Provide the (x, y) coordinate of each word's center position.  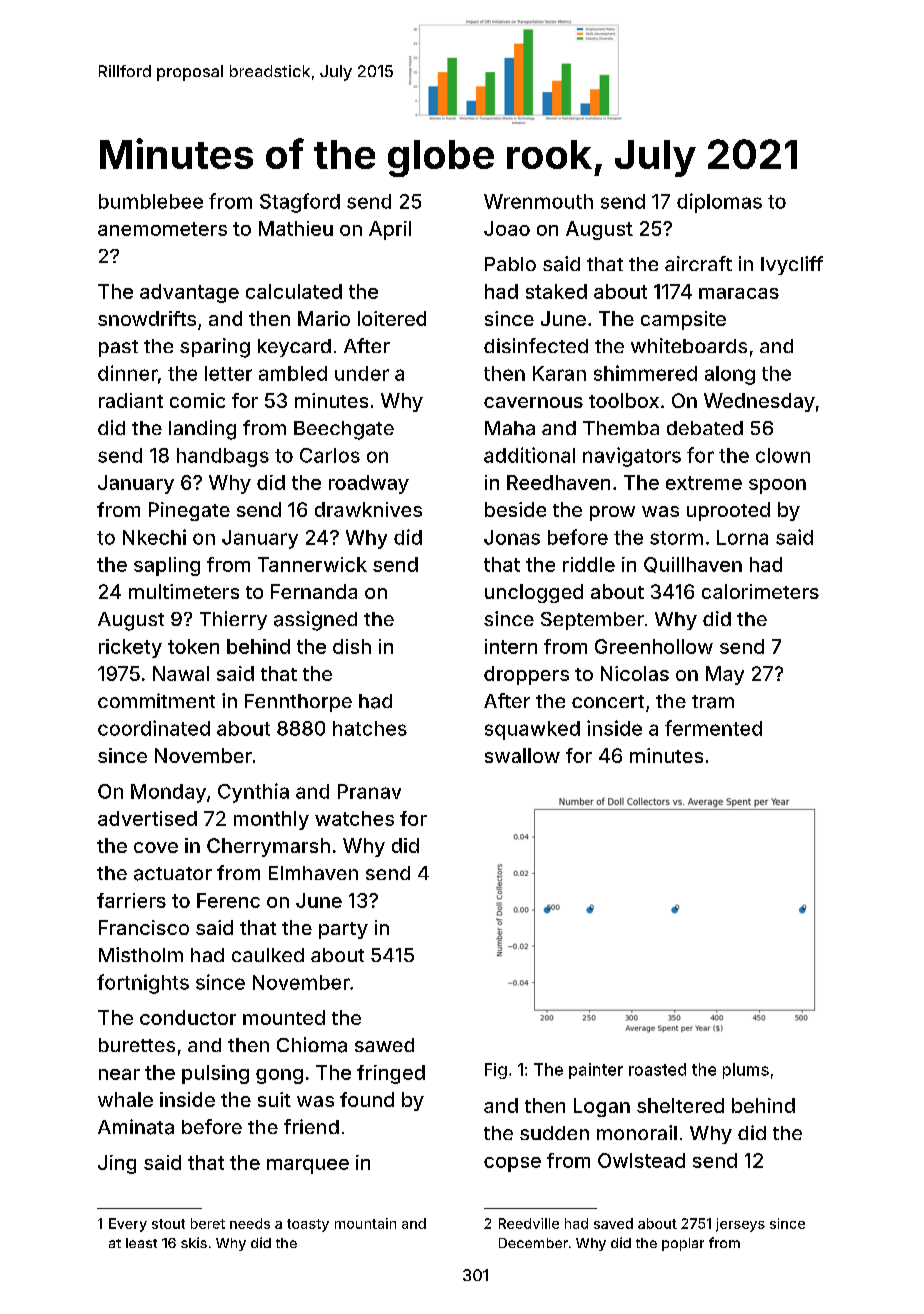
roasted (657, 1069)
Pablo (510, 264)
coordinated (154, 728)
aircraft (698, 263)
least (141, 1243)
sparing (215, 348)
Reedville (529, 1223)
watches (354, 818)
